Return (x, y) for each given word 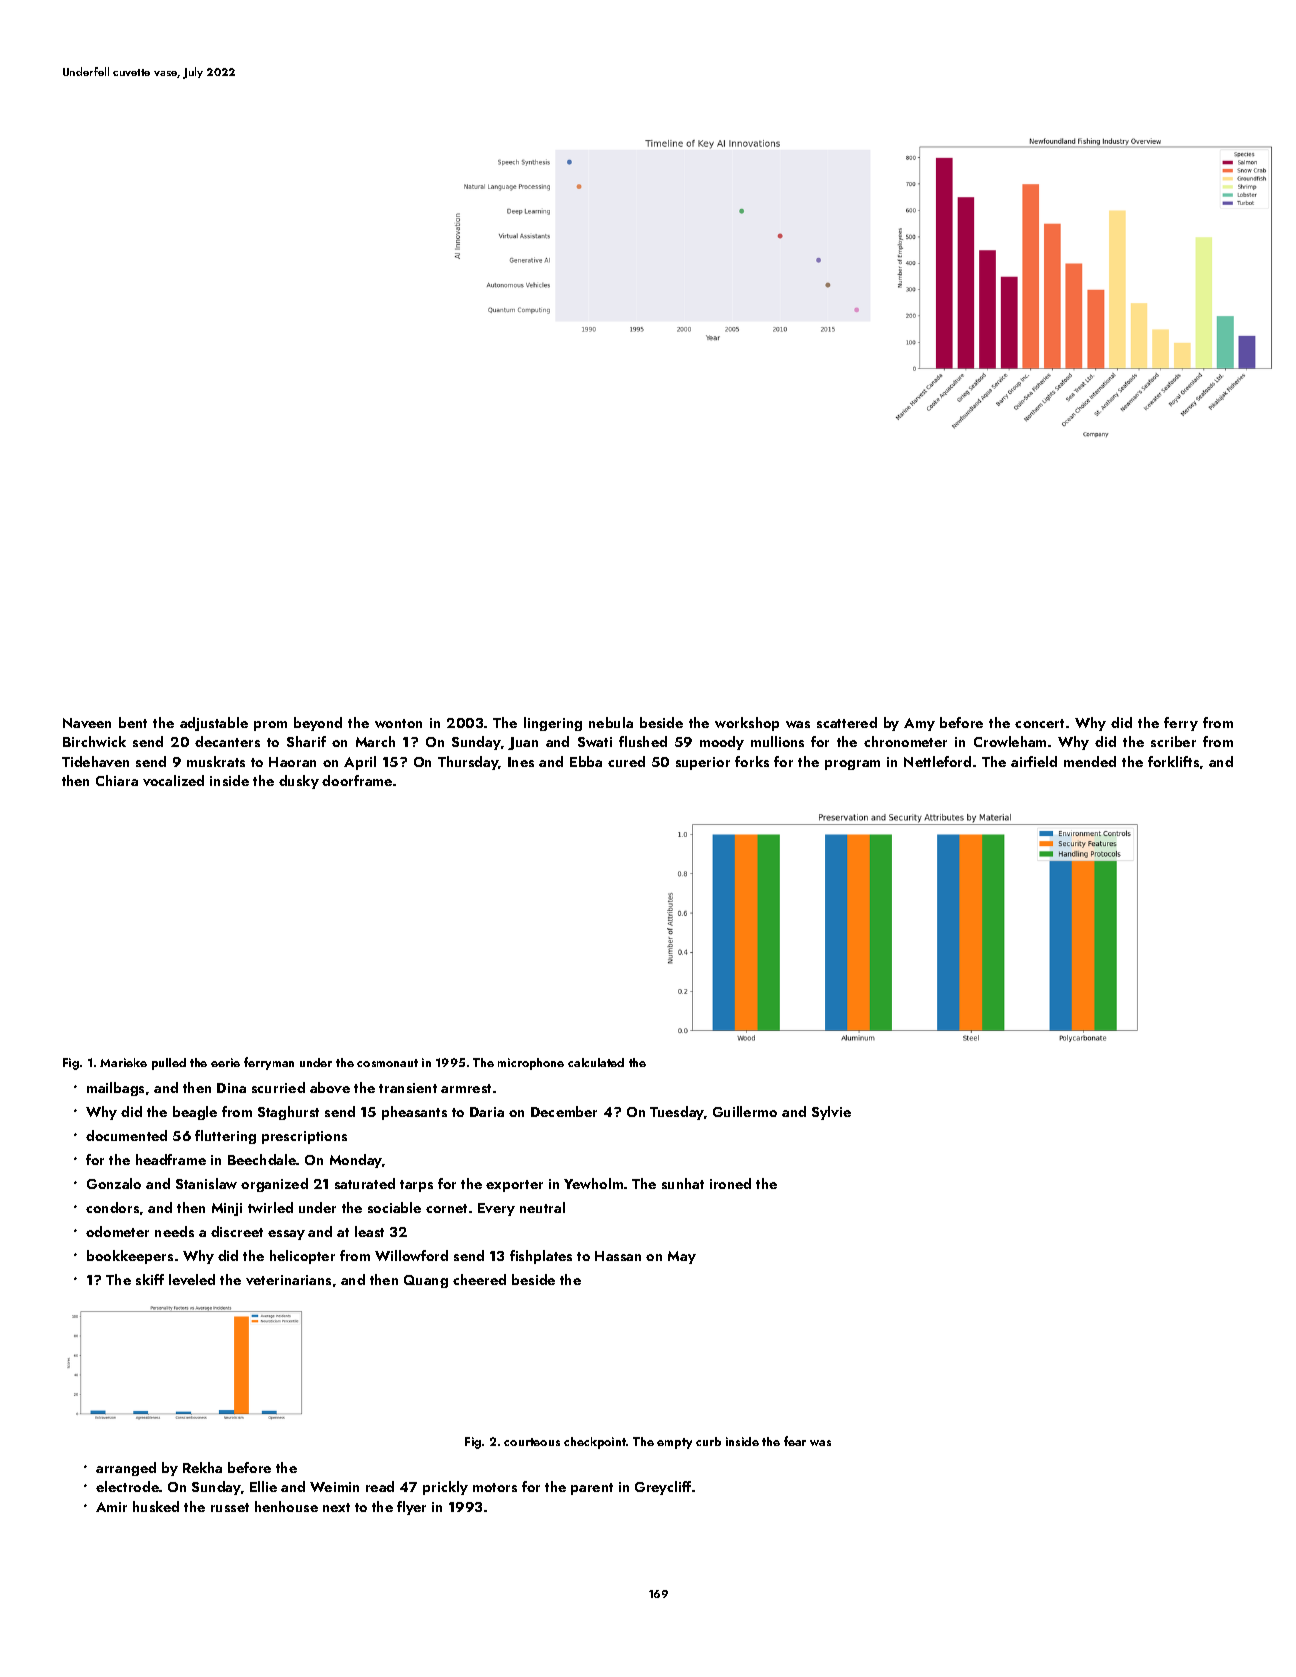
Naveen (87, 723)
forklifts (1173, 761)
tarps (416, 1186)
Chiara (117, 780)
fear (795, 1441)
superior (703, 763)
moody (722, 743)
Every (496, 1209)
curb (708, 1441)
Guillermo (745, 1111)
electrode (127, 1486)
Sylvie (831, 1113)
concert (1039, 723)
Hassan (618, 1256)
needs (174, 1231)
